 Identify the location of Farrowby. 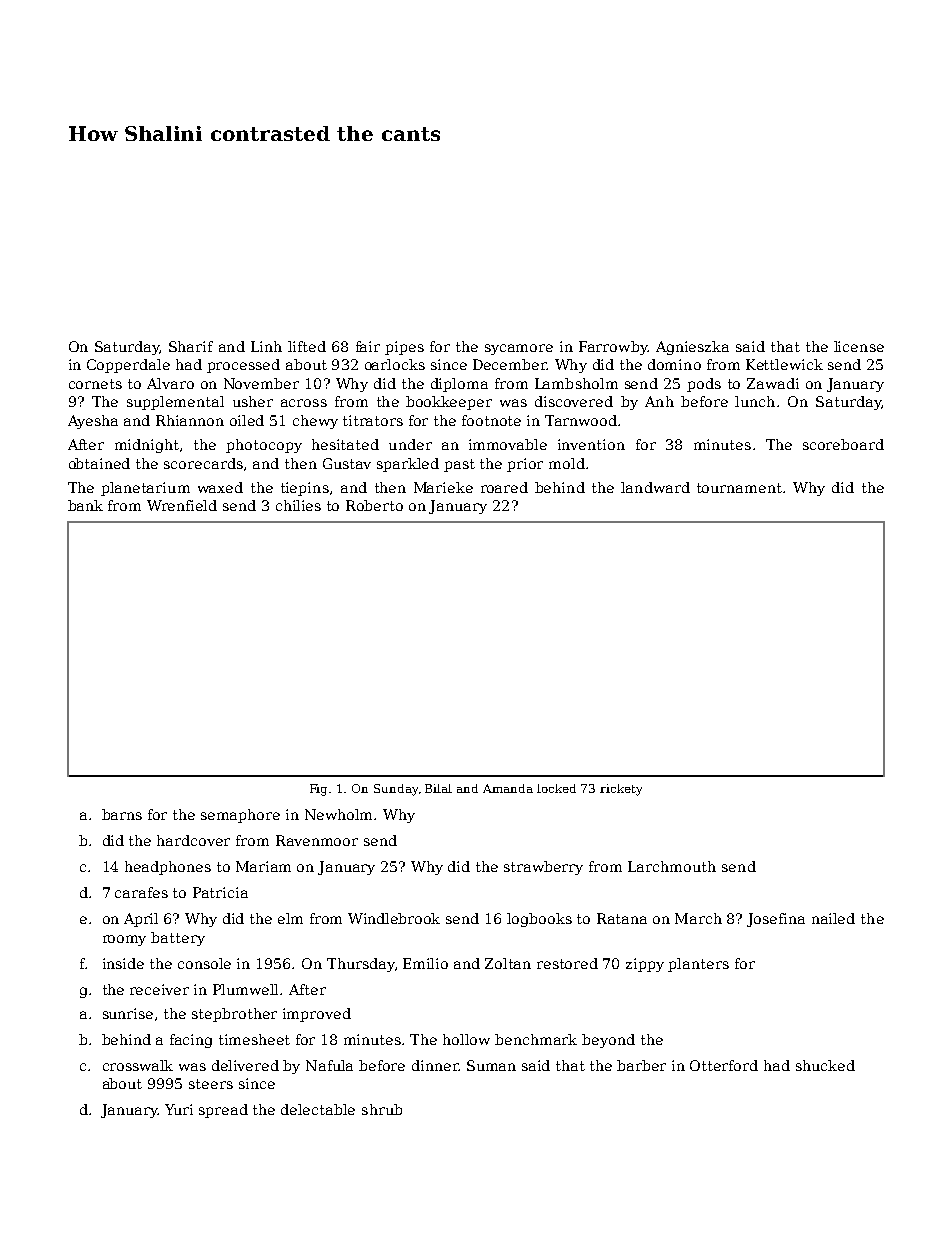
(613, 348).
